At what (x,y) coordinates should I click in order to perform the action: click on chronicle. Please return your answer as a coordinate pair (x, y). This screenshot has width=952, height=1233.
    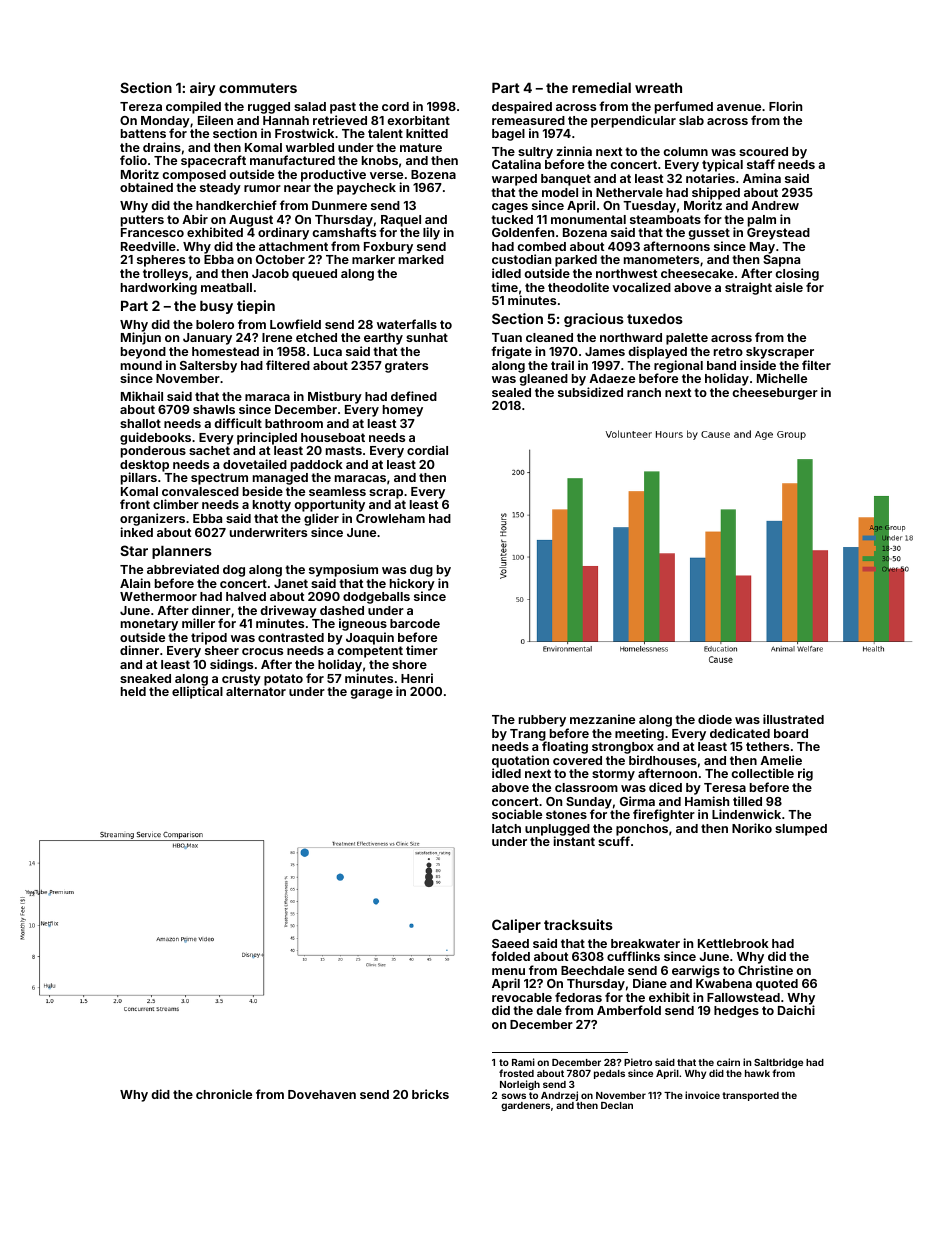
    Looking at the image, I should click on (224, 1094).
